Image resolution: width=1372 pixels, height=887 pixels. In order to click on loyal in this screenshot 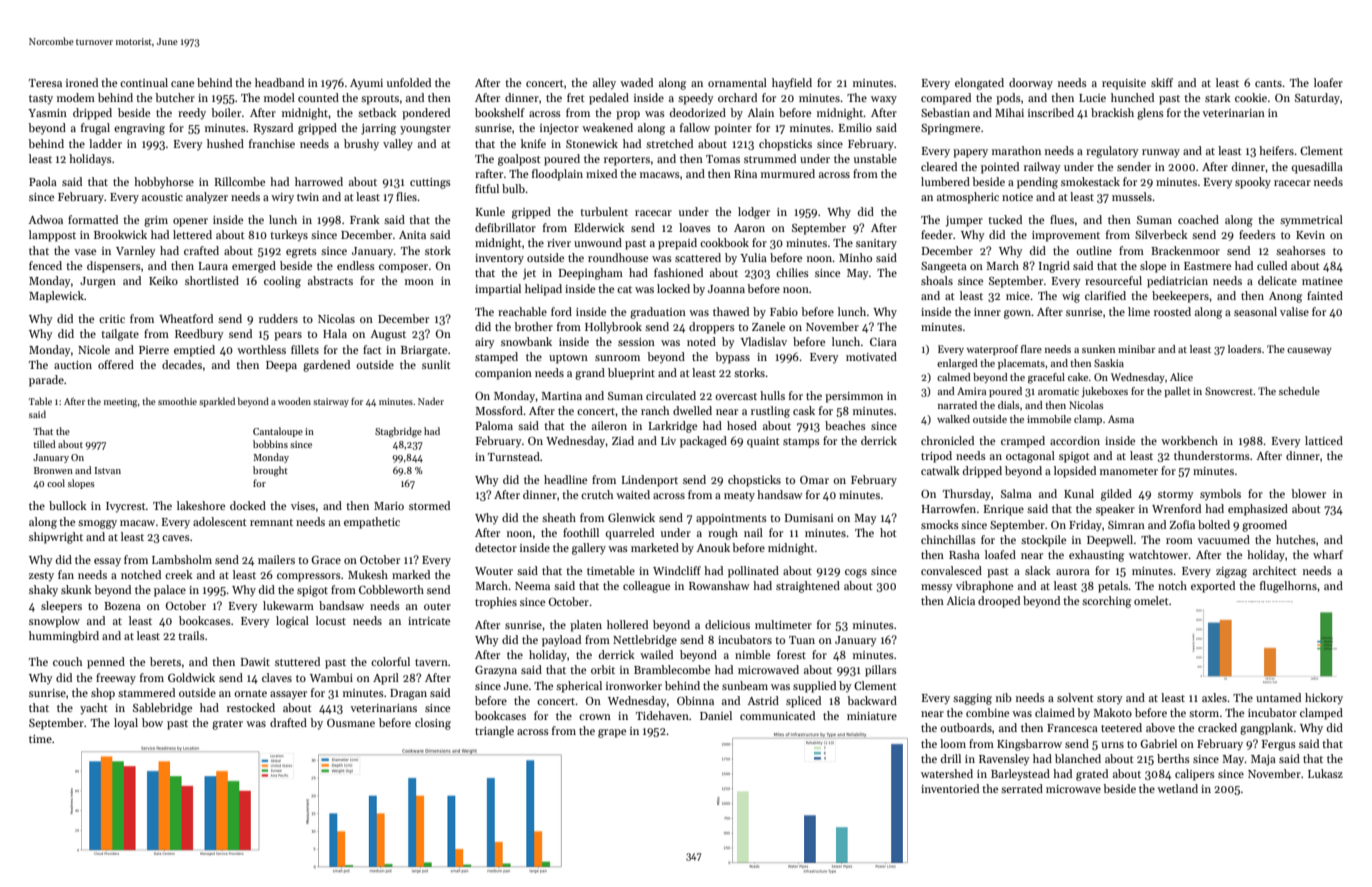, I will do `click(126, 724)`.
